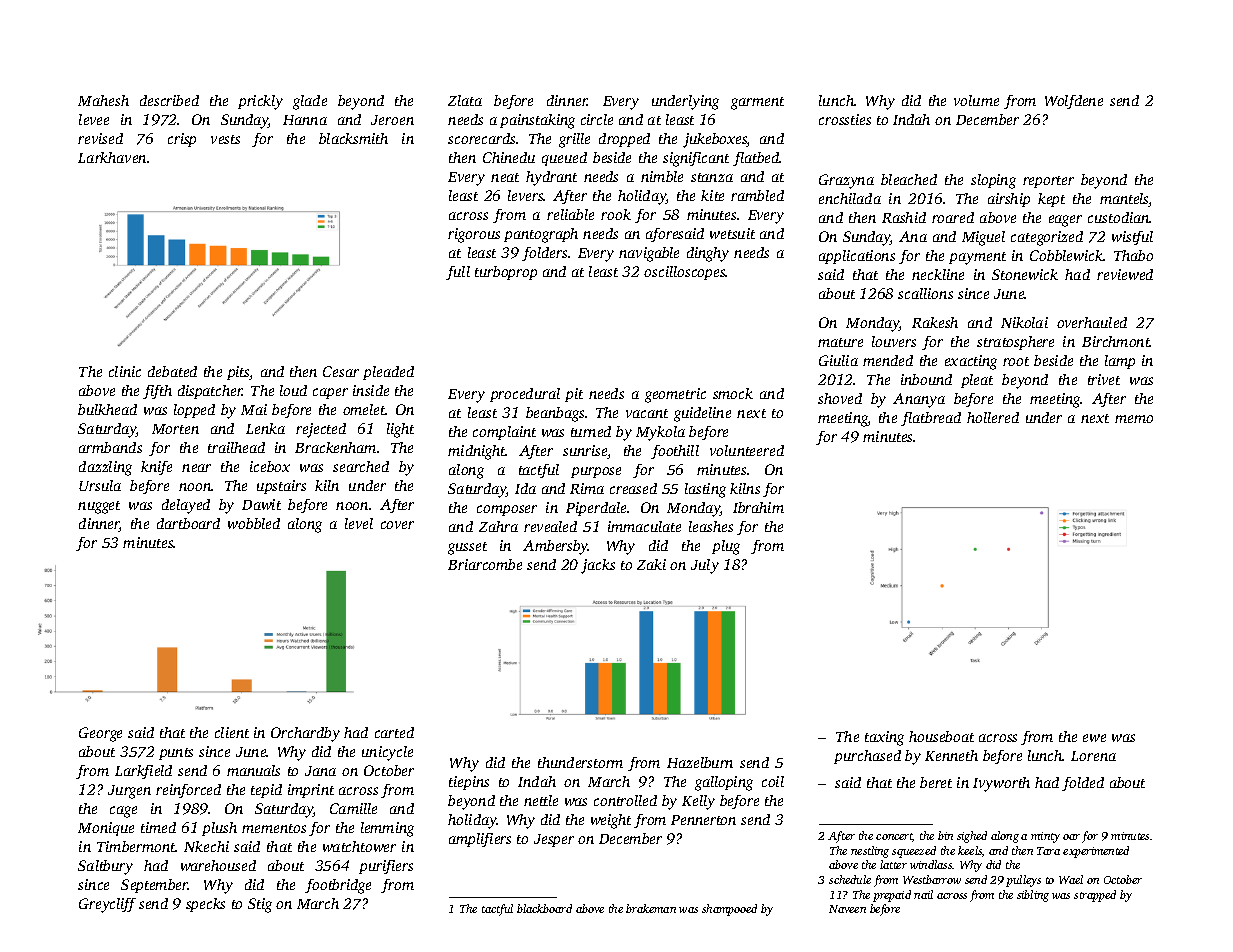 Image resolution: width=1233 pixels, height=952 pixels. Describe the element at coordinates (554, 840) in the image. I see `Jesper` at that location.
